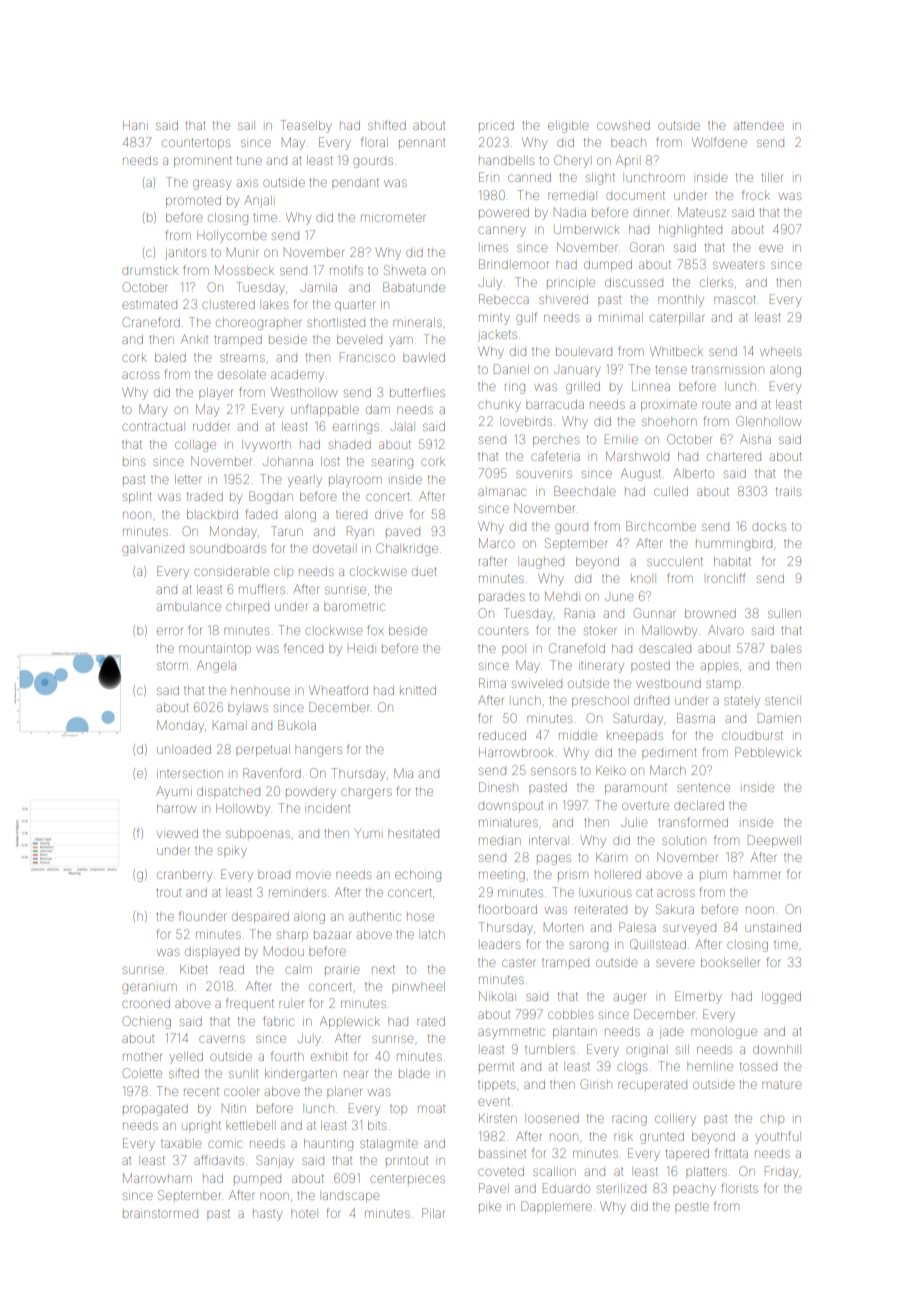 The image size is (924, 1308). I want to click on Dapplemere, so click(556, 1207).
